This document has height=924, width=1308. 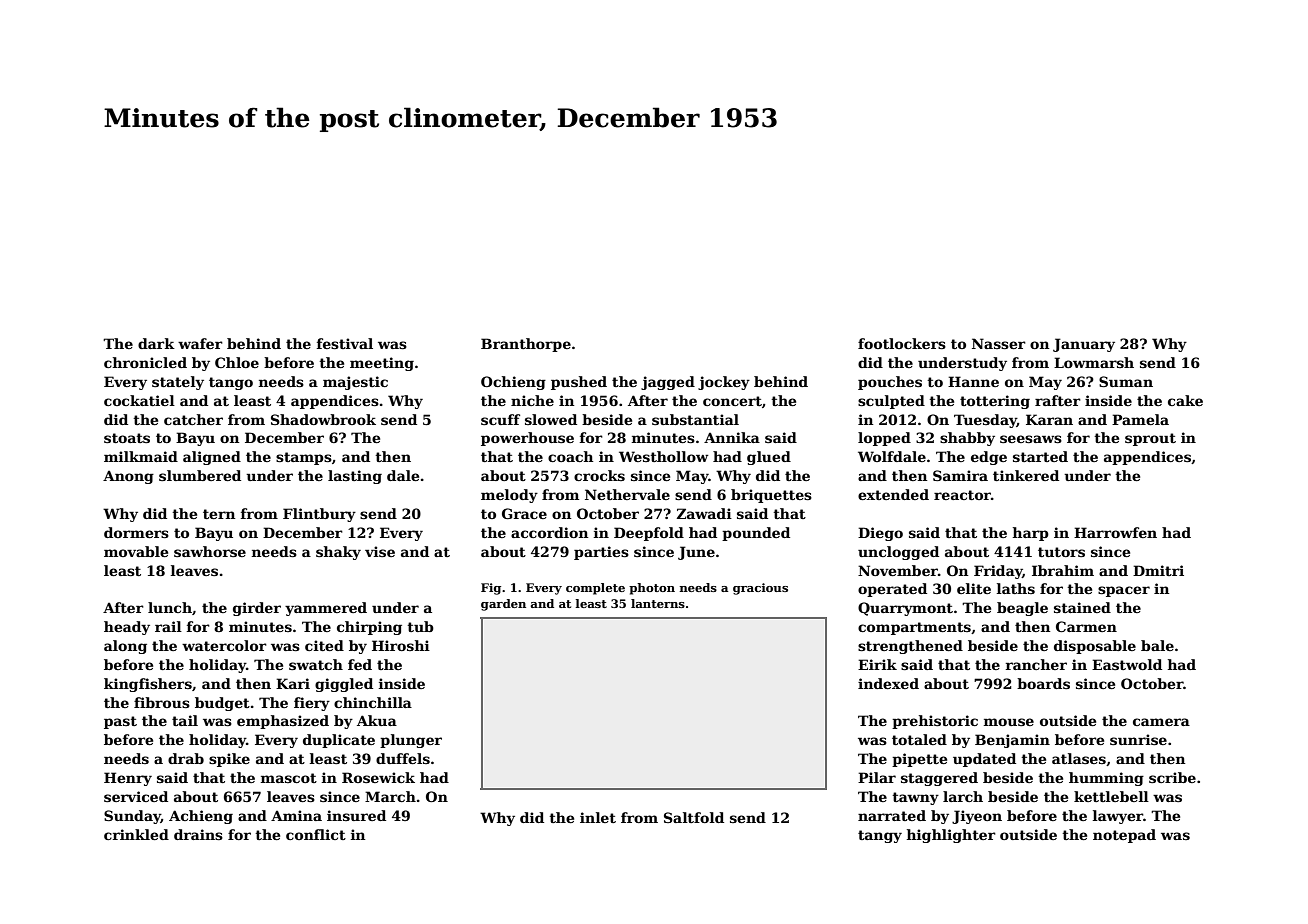 I want to click on dark, so click(x=156, y=343).
